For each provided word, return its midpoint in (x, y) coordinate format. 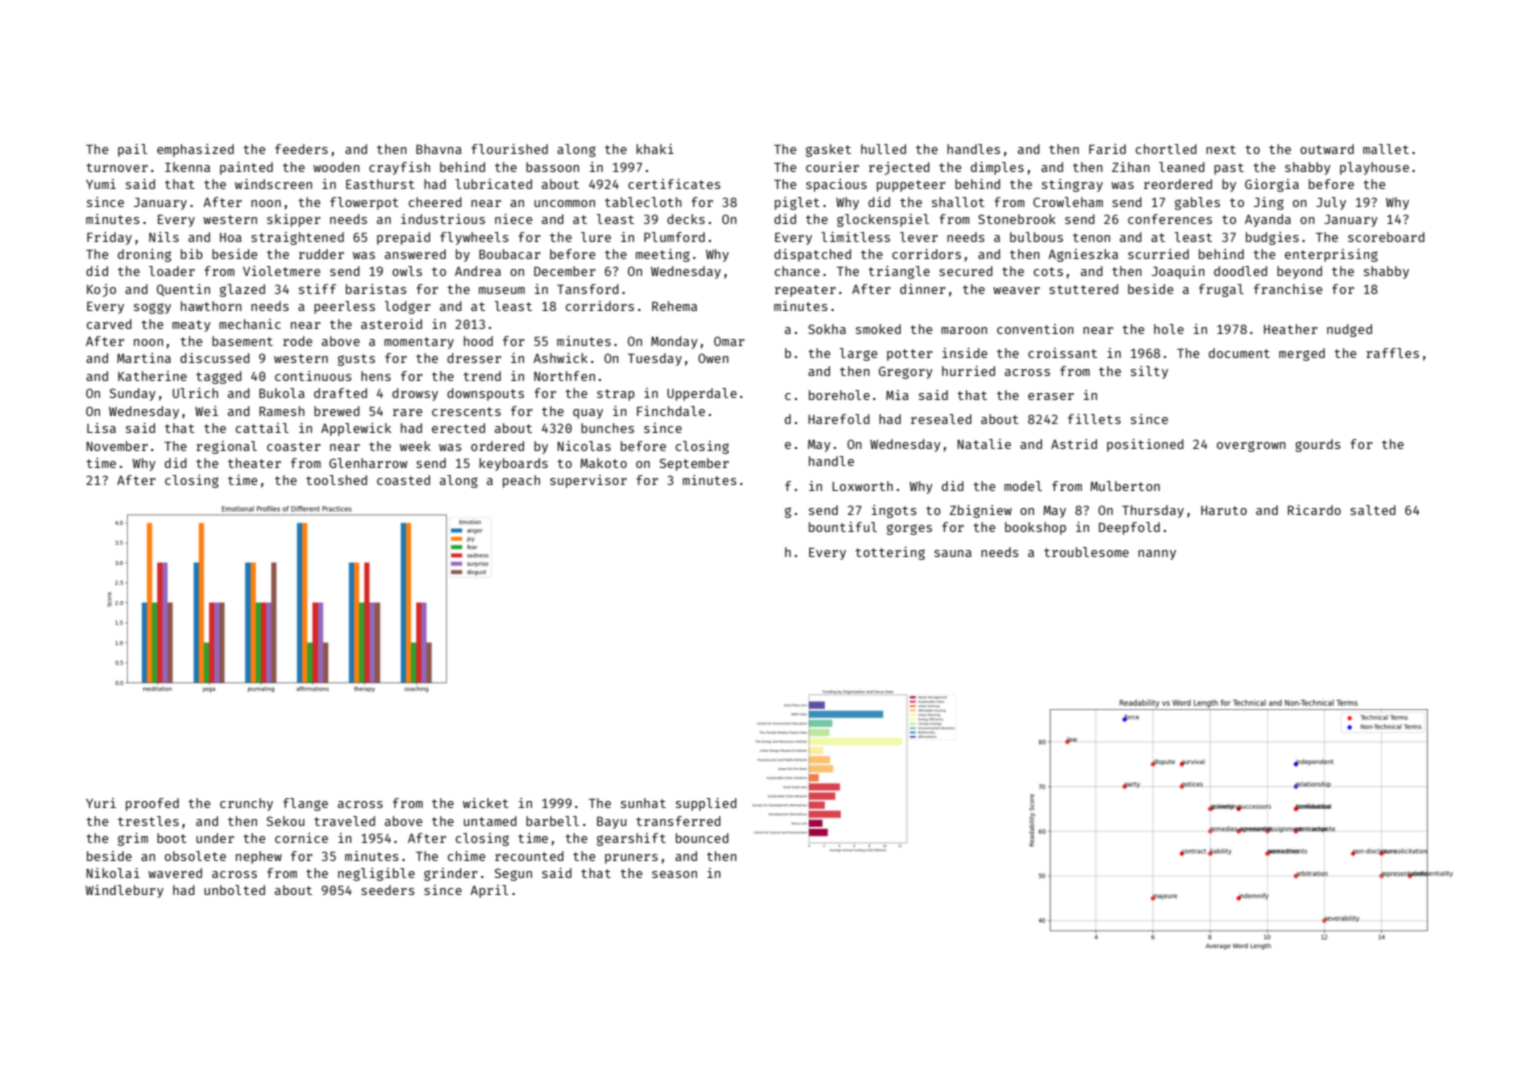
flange (305, 804)
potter (910, 355)
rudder (321, 254)
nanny (1157, 555)
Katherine (152, 376)
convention (1035, 329)
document (1239, 353)
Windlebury (124, 891)
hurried (968, 371)
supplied (706, 804)
